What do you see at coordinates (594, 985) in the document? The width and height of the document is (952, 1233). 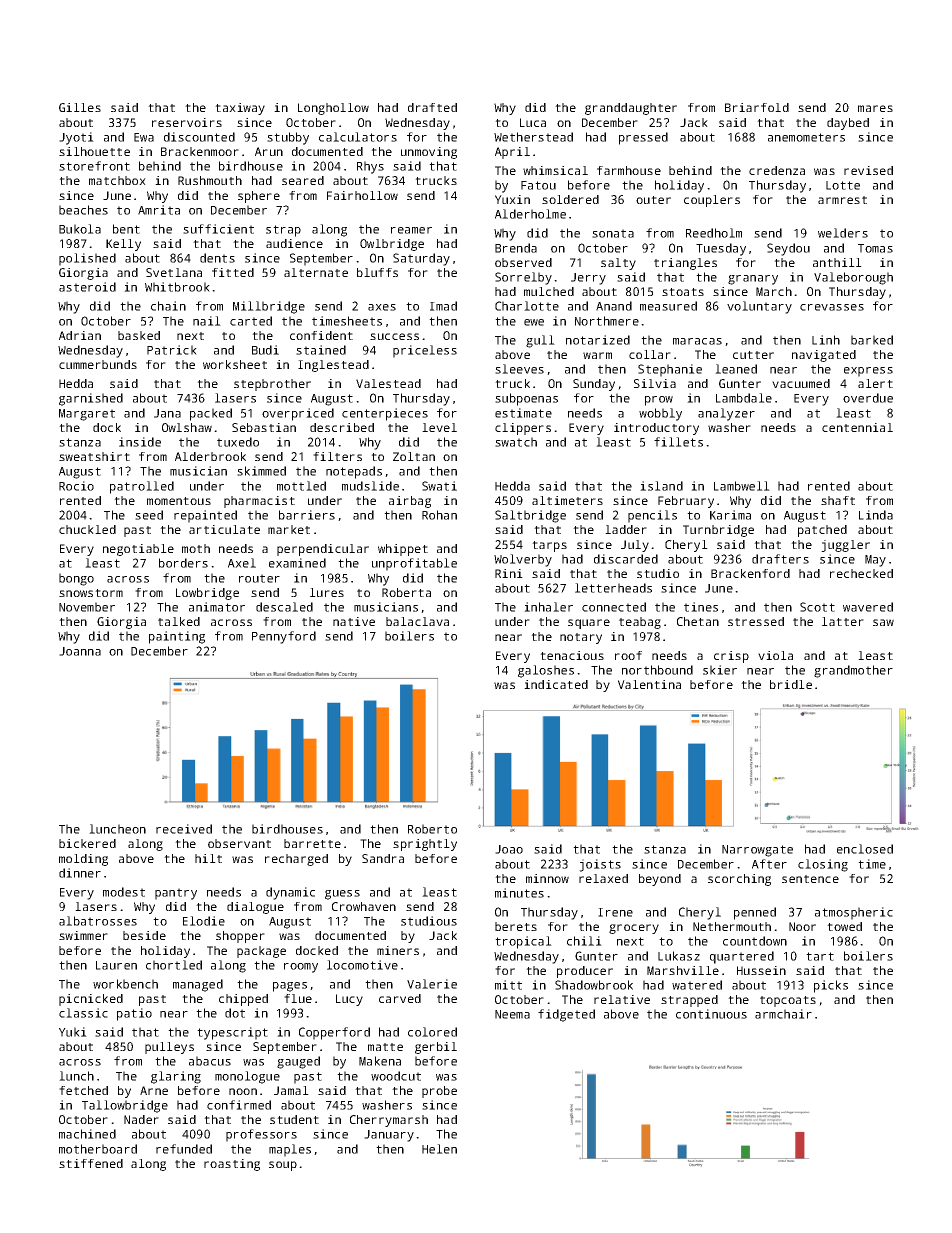 I see `Shadowbrook` at bounding box center [594, 985].
